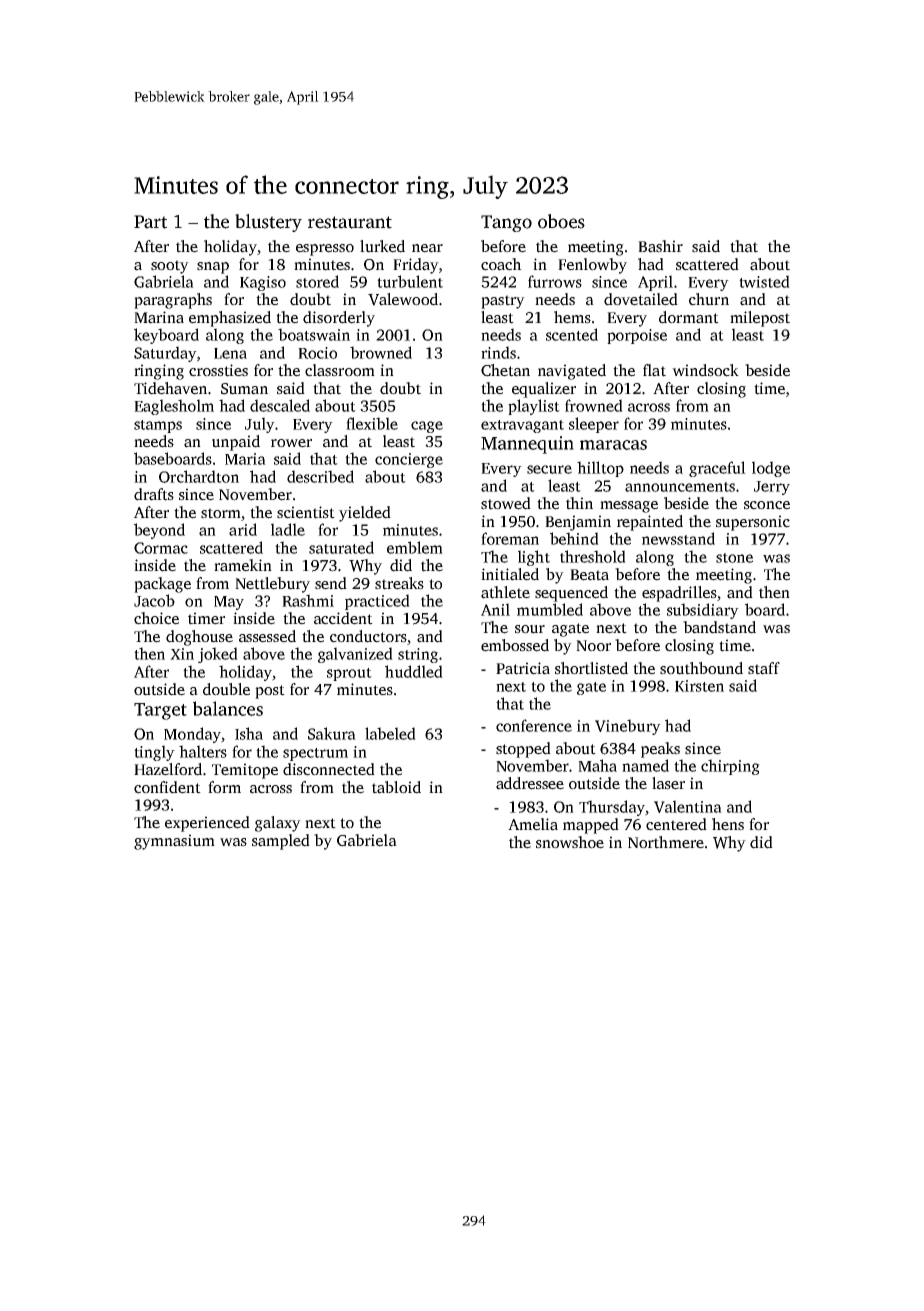 This screenshot has width=924, height=1311. Describe the element at coordinates (561, 221) in the screenshot. I see `oboes` at that location.
